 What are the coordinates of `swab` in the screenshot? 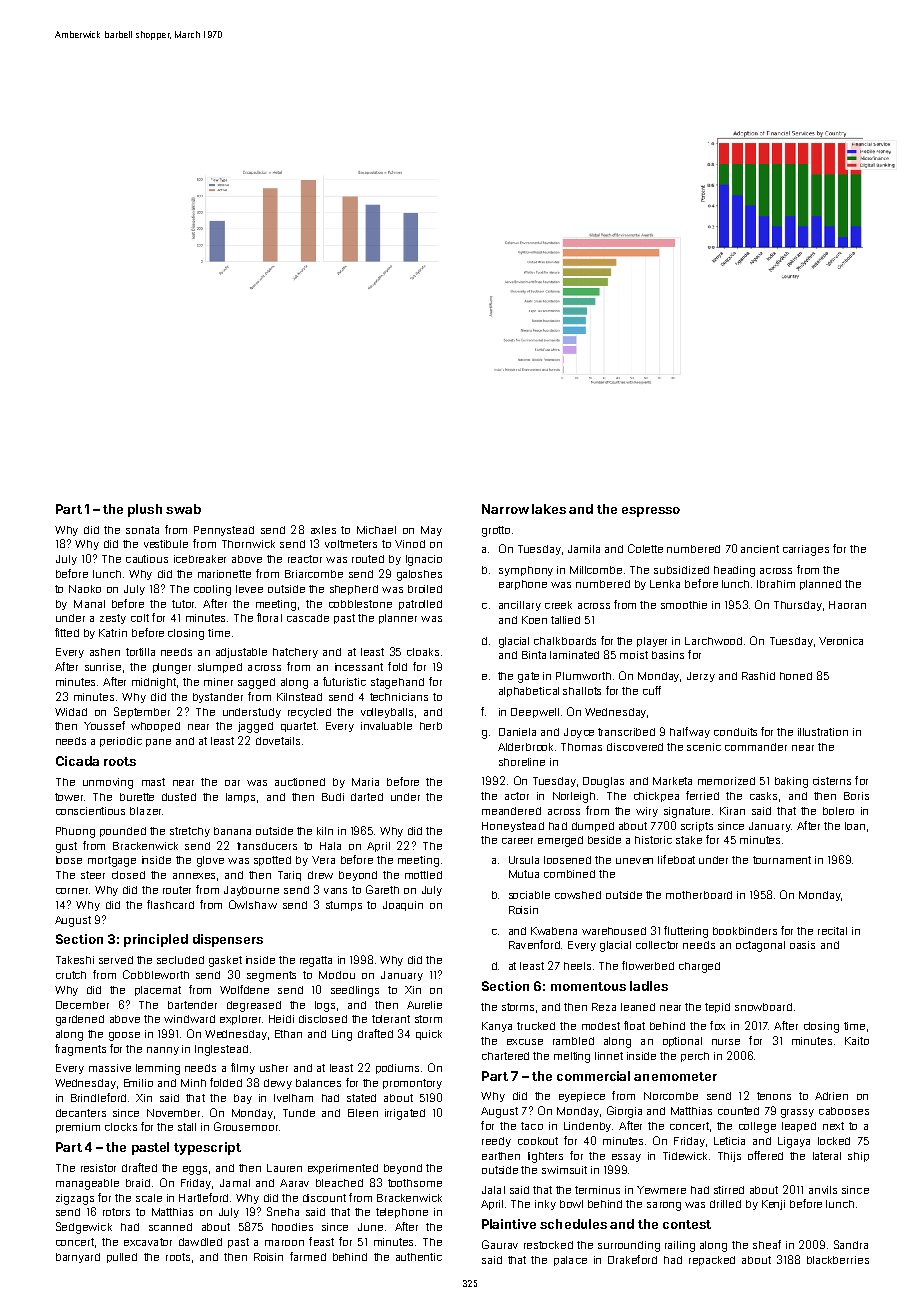 It's located at (183, 509).
